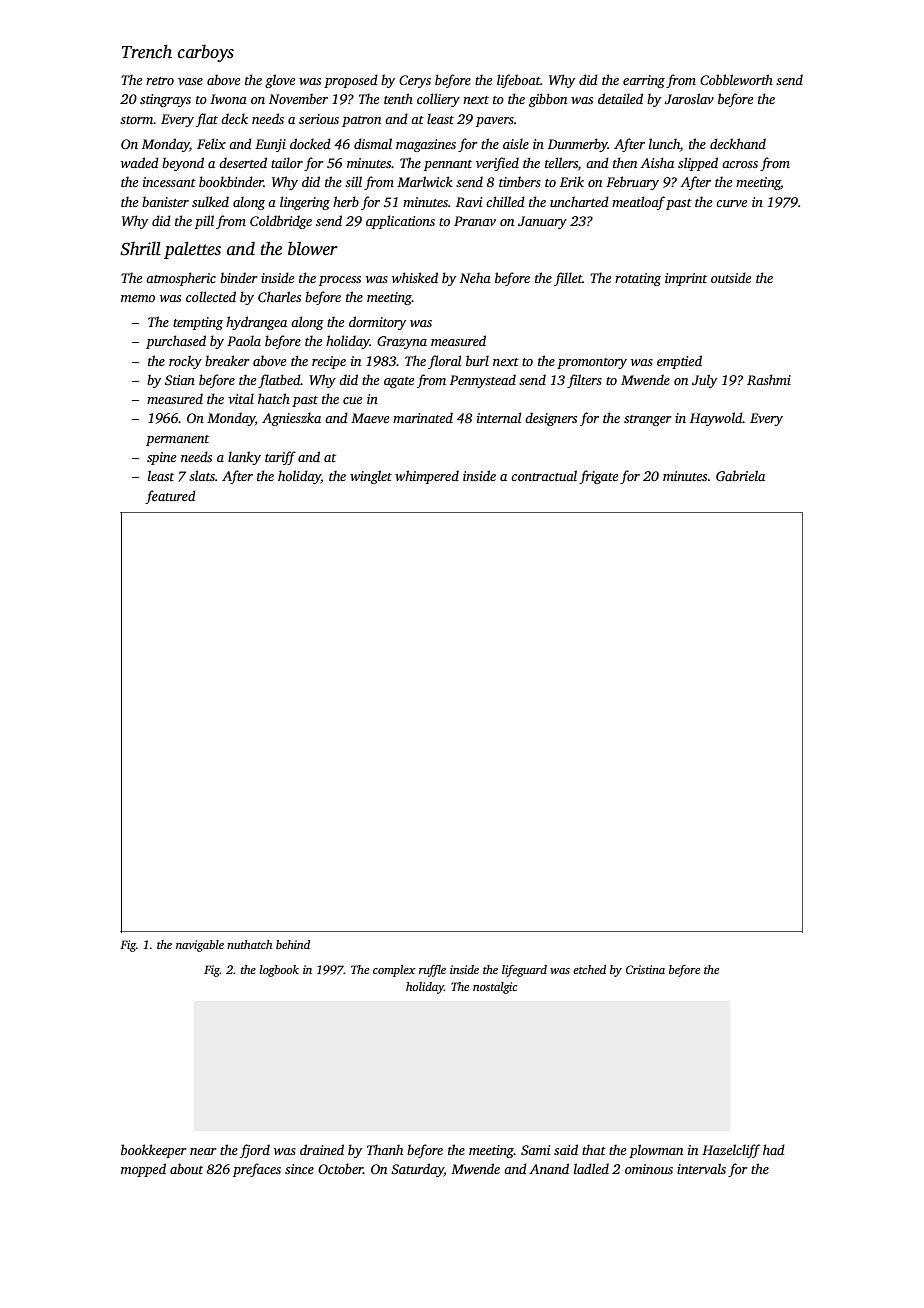 The width and height of the image is (924, 1308). Describe the element at coordinates (351, 81) in the image. I see `proposed` at that location.
